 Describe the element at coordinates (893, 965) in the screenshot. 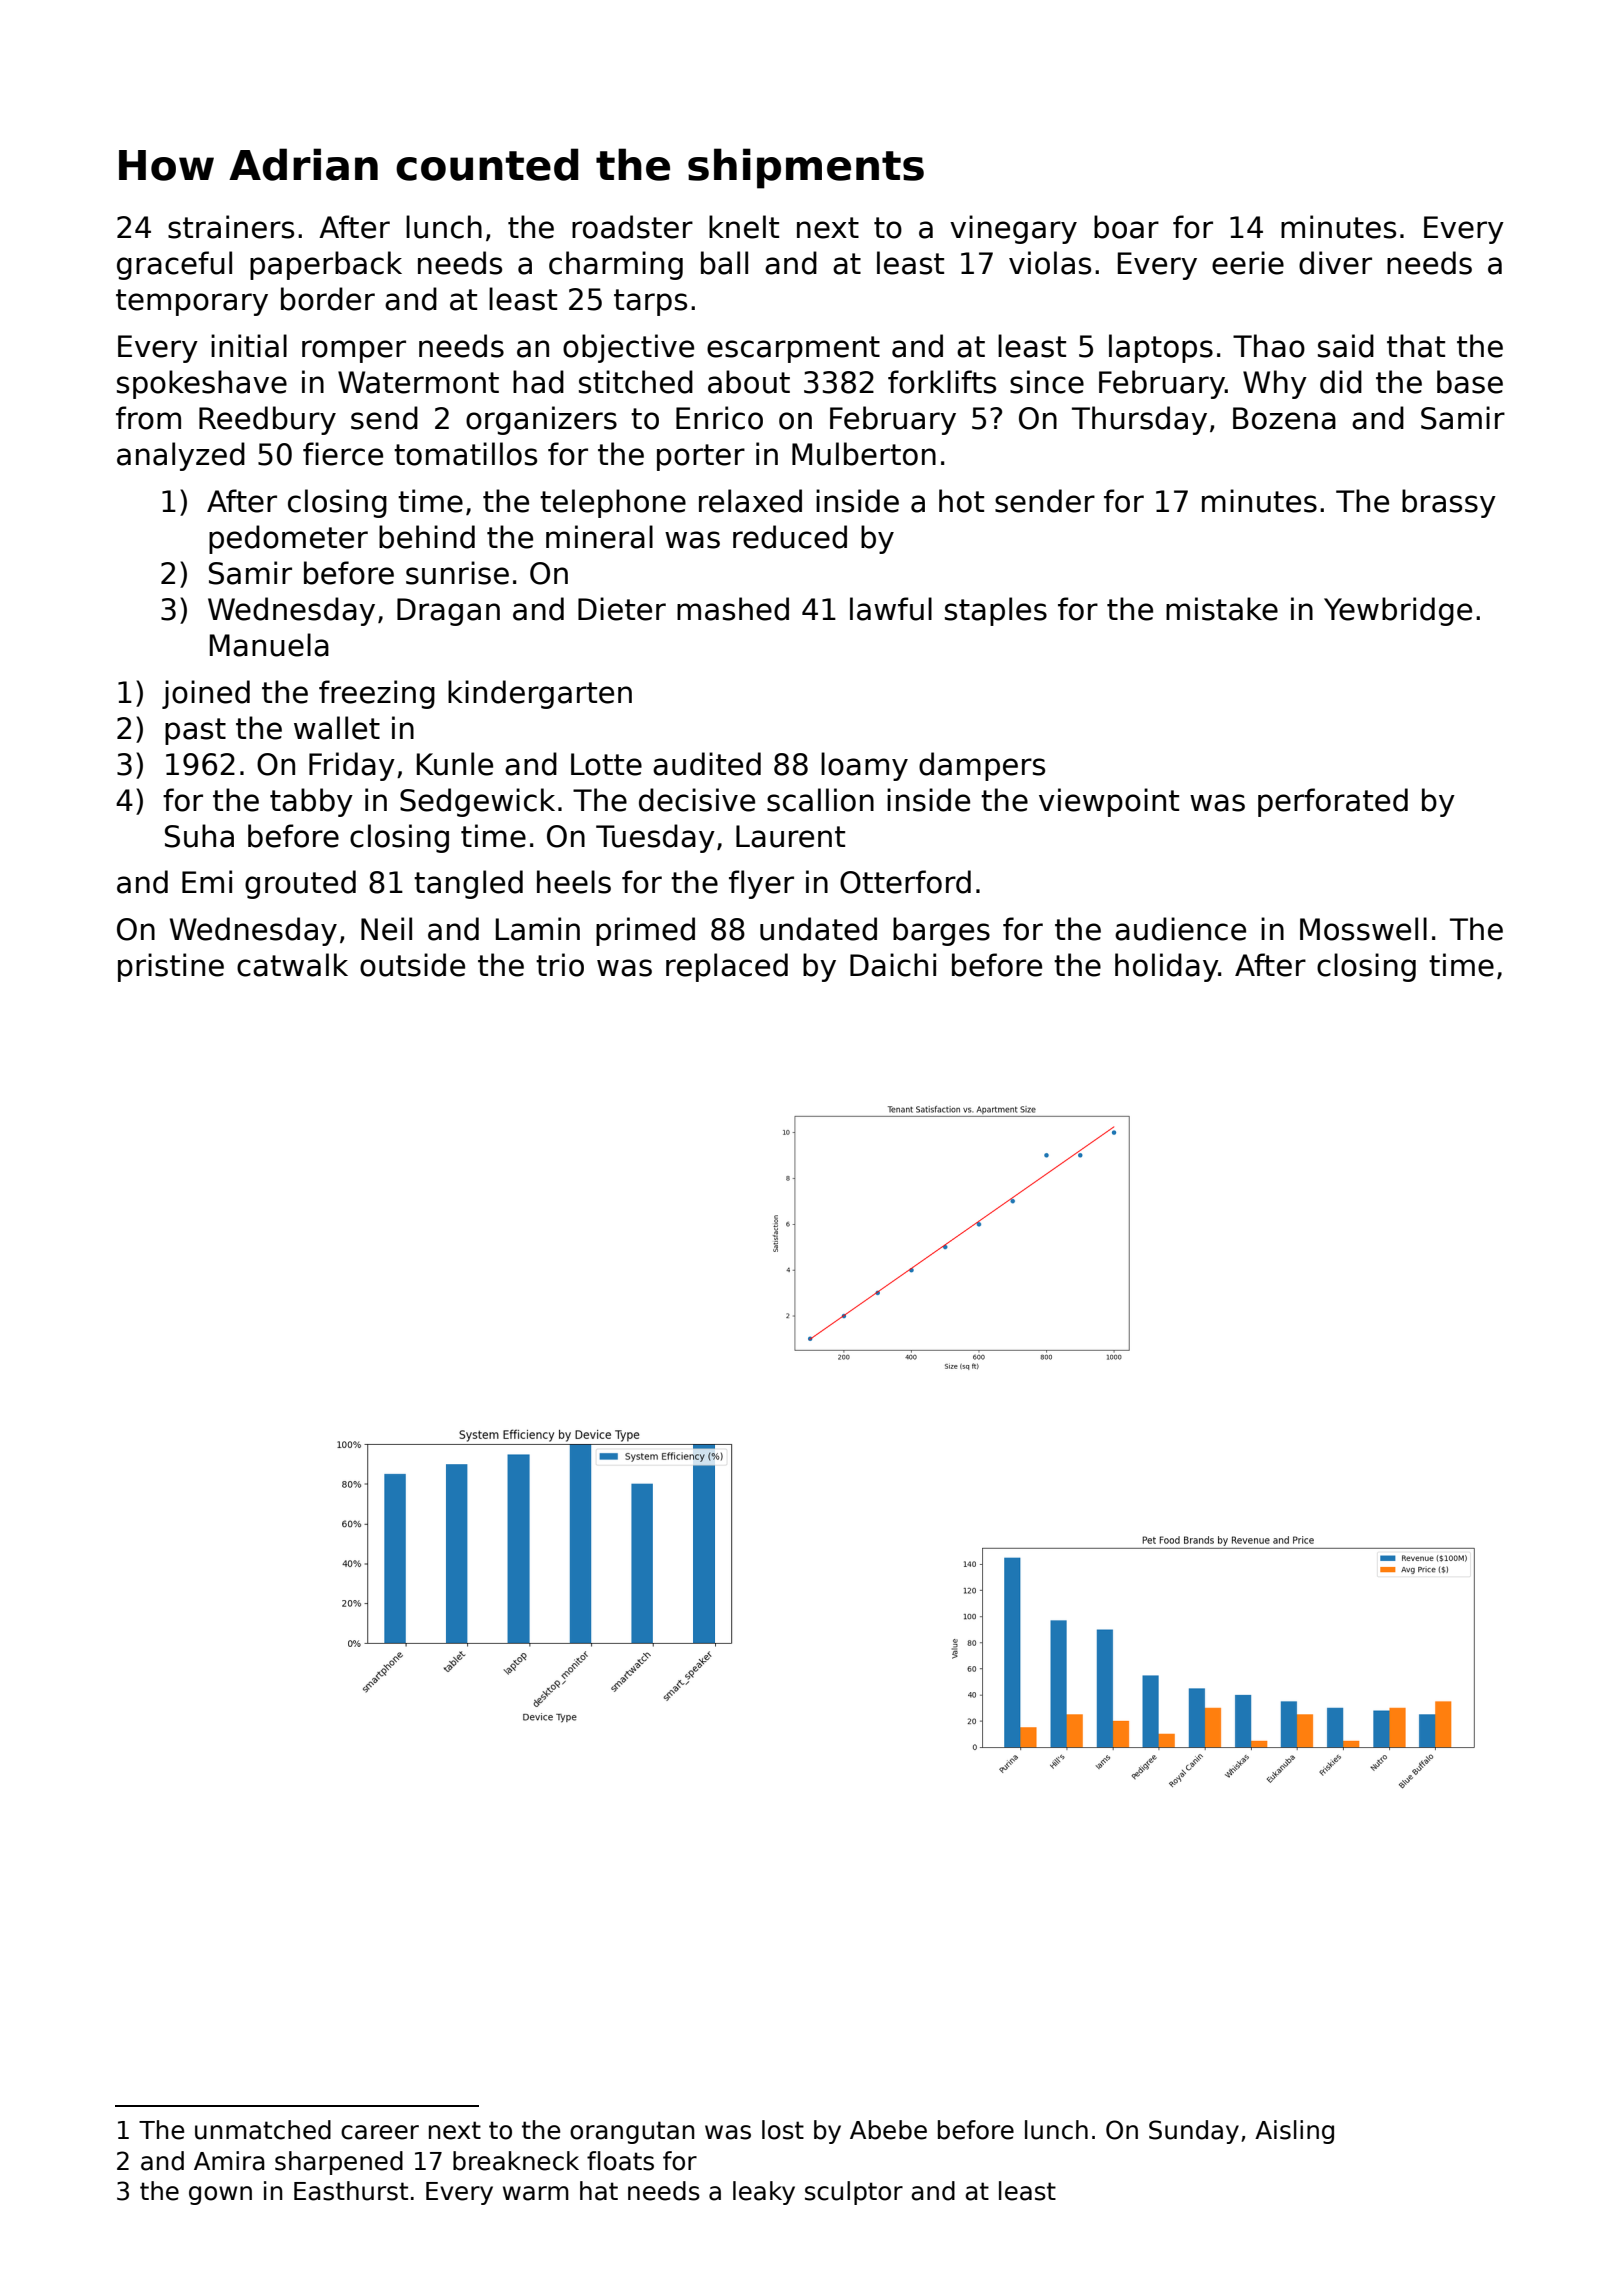

I see `Daichi` at that location.
